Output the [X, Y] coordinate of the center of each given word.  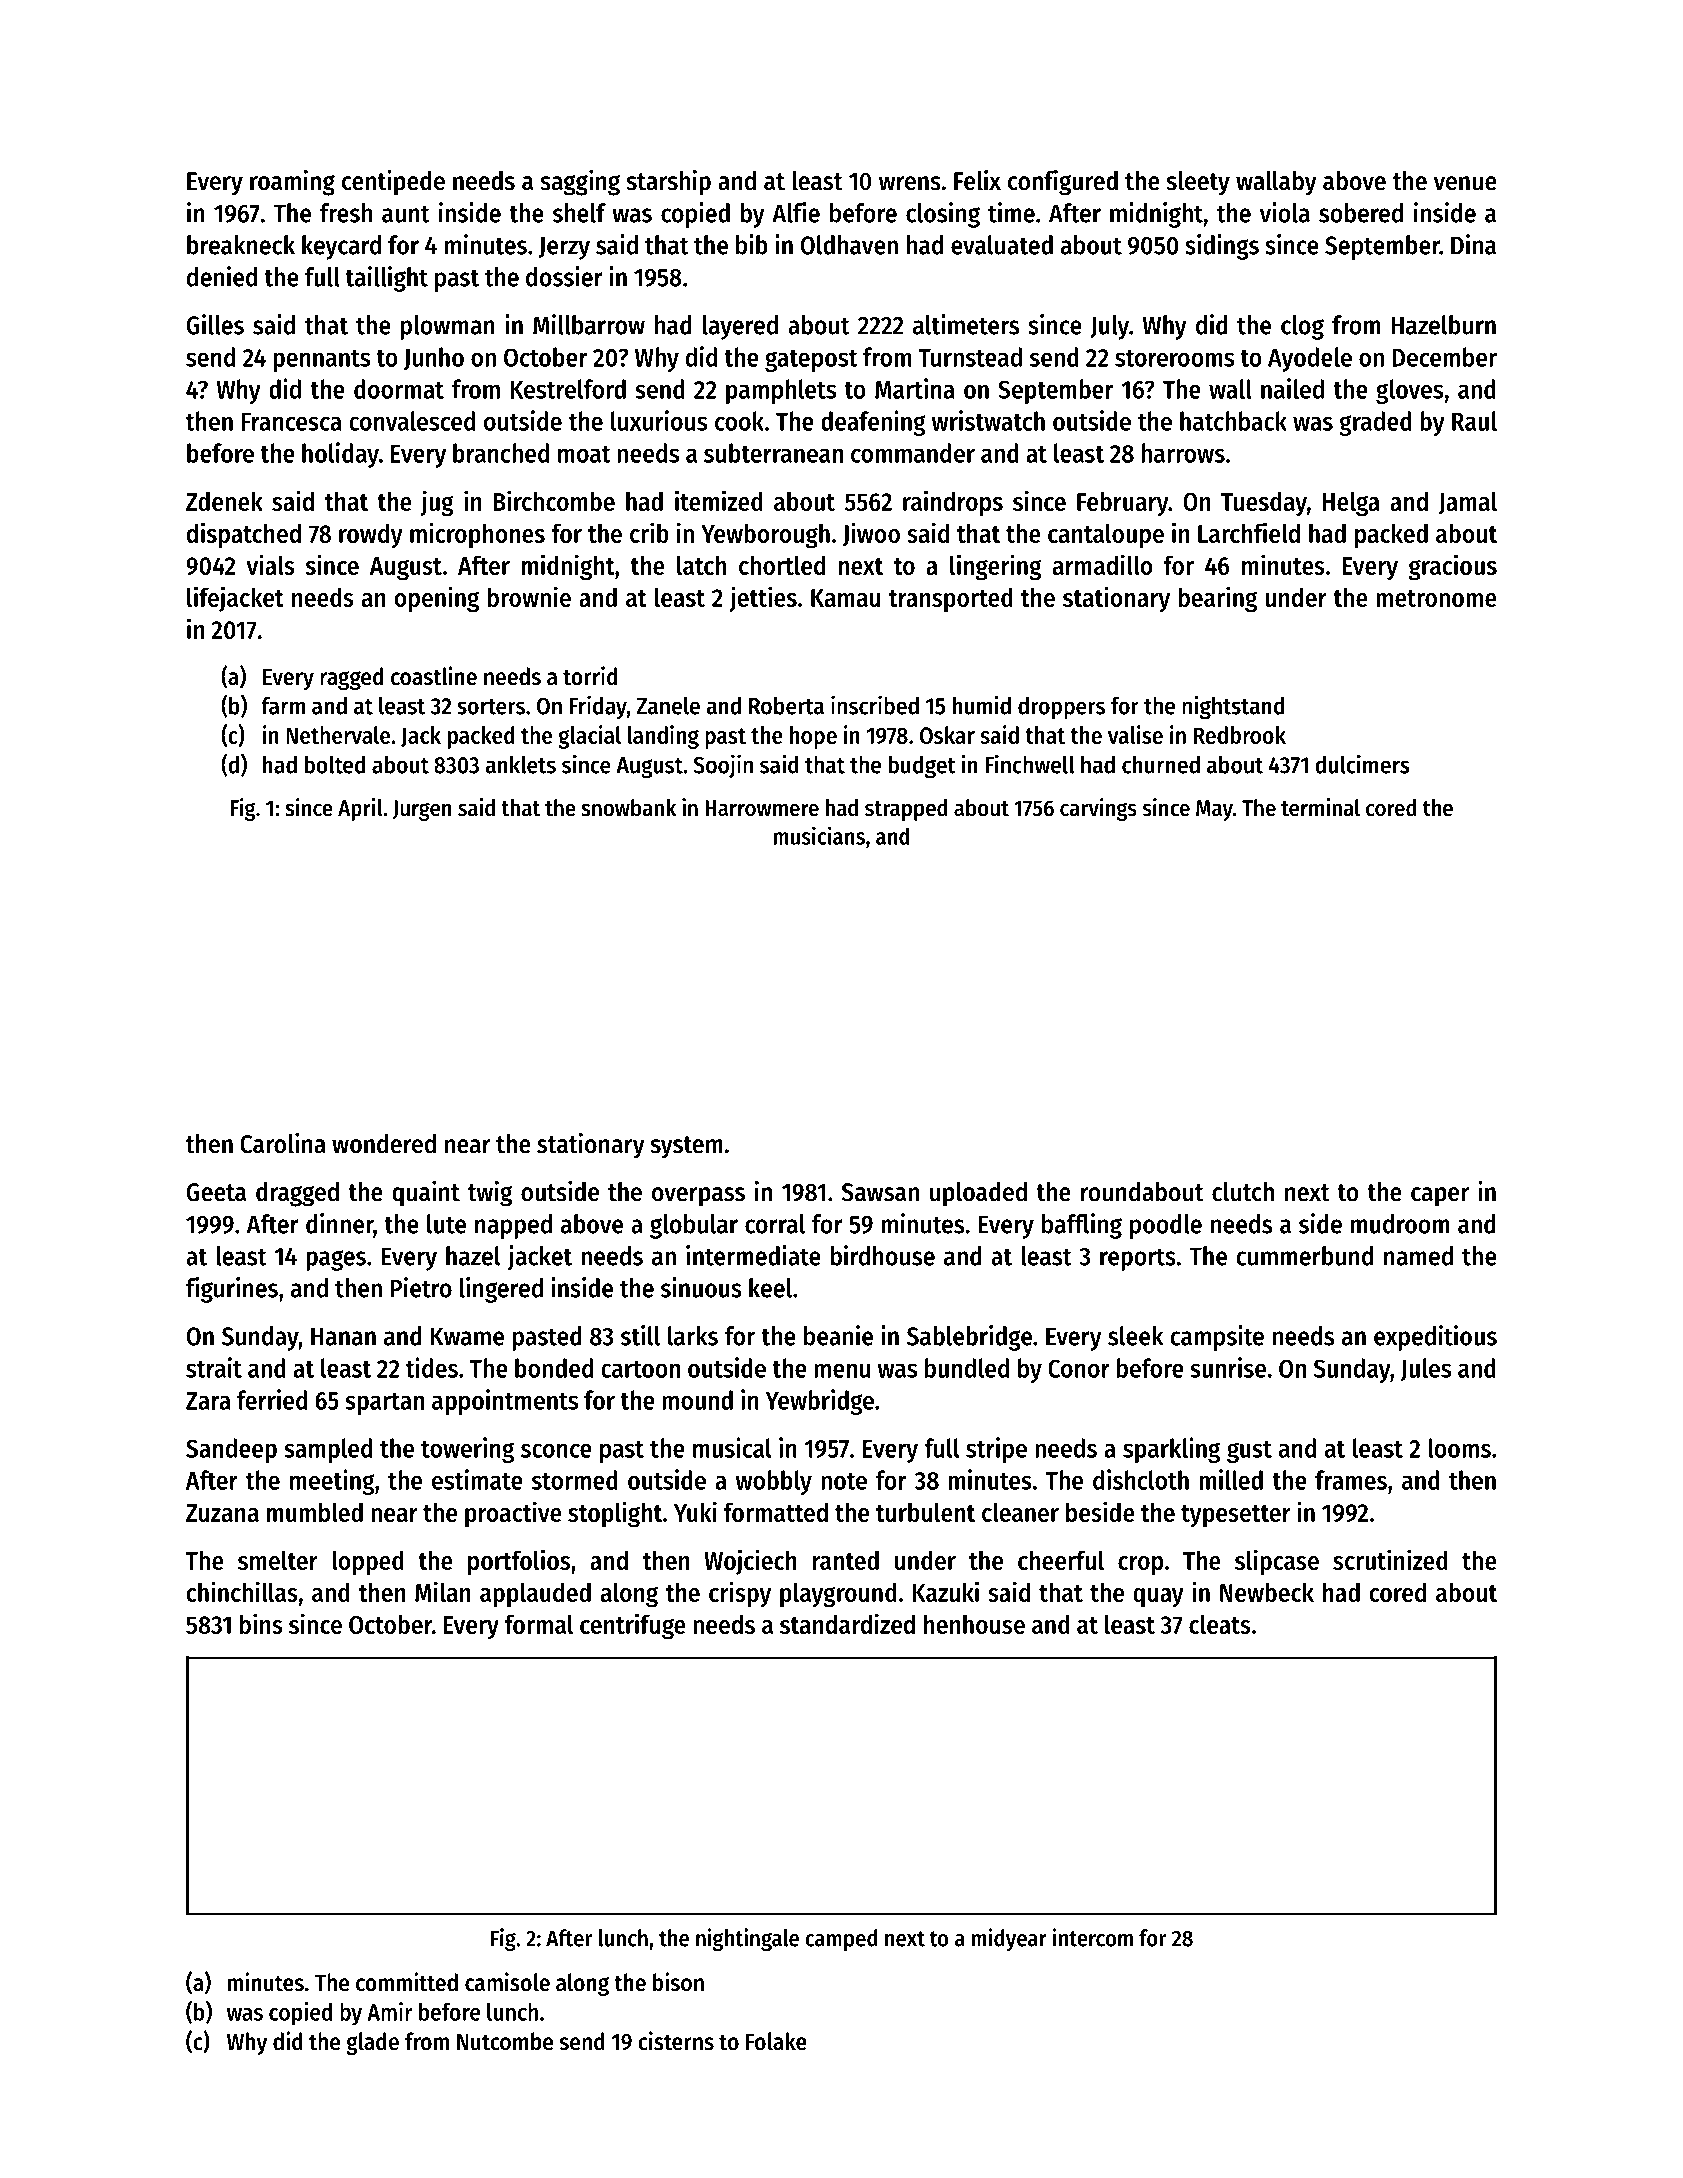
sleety [1198, 183]
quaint [426, 1194]
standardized [847, 1623]
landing [663, 737]
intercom [1093, 1937]
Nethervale [338, 735]
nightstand [1233, 707]
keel [770, 1288]
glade [372, 2043]
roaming [292, 183]
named [1418, 1256]
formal [539, 1624]
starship [669, 183]
